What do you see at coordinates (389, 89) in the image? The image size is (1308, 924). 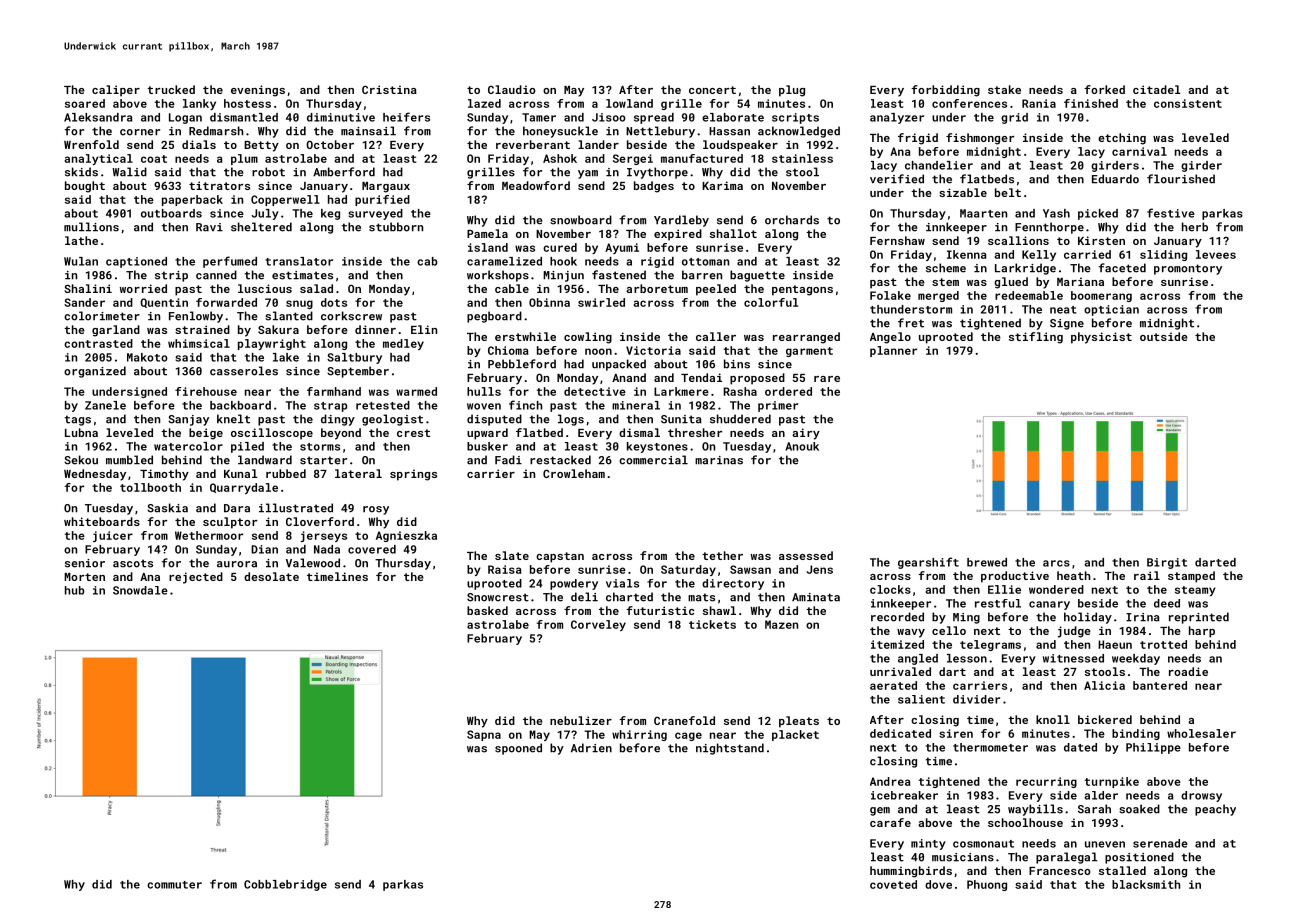 I see `Cristina` at bounding box center [389, 89].
